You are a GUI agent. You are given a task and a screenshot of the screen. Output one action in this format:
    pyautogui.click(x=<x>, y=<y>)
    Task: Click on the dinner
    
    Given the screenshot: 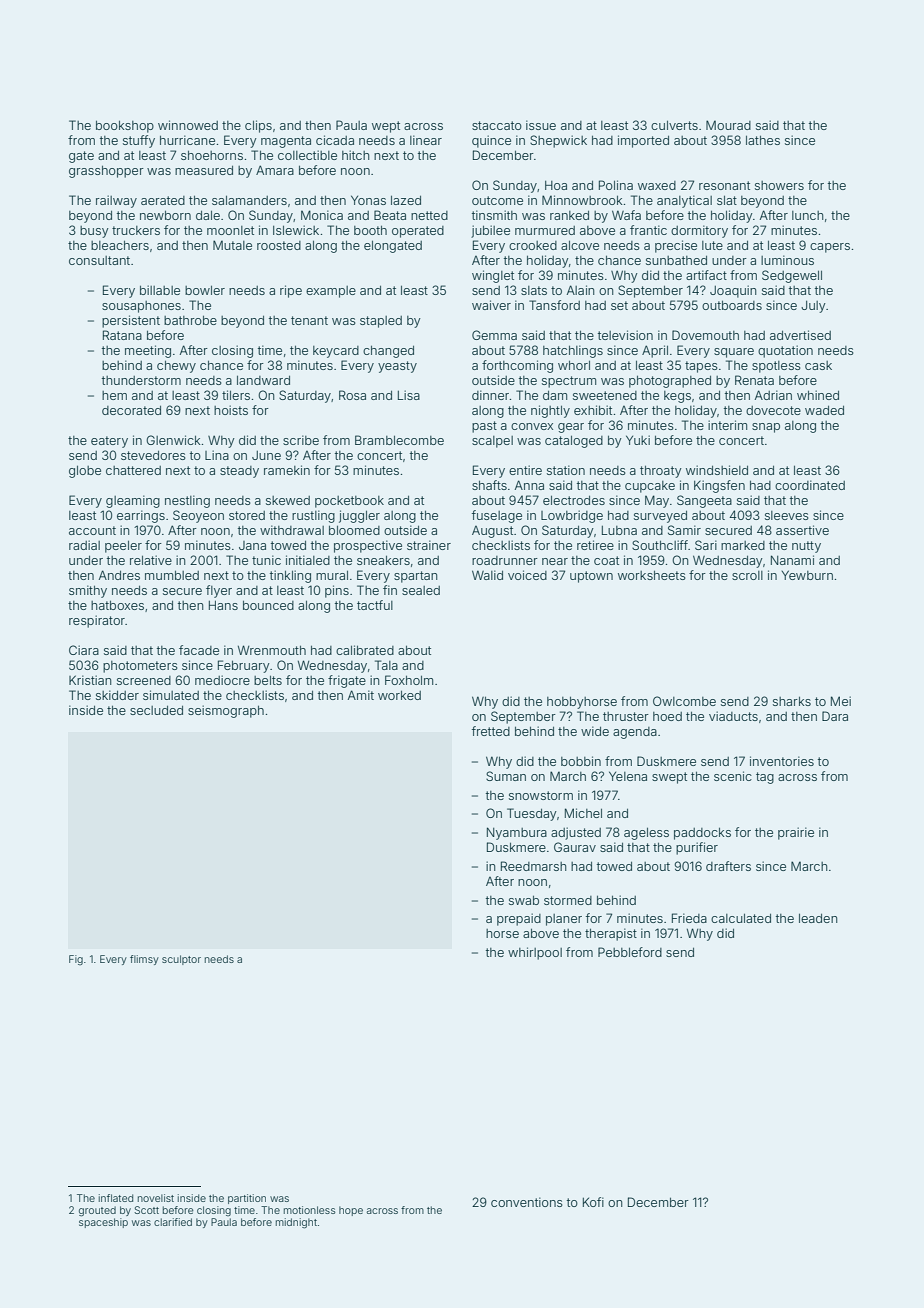 What is the action you would take?
    pyautogui.click(x=490, y=395)
